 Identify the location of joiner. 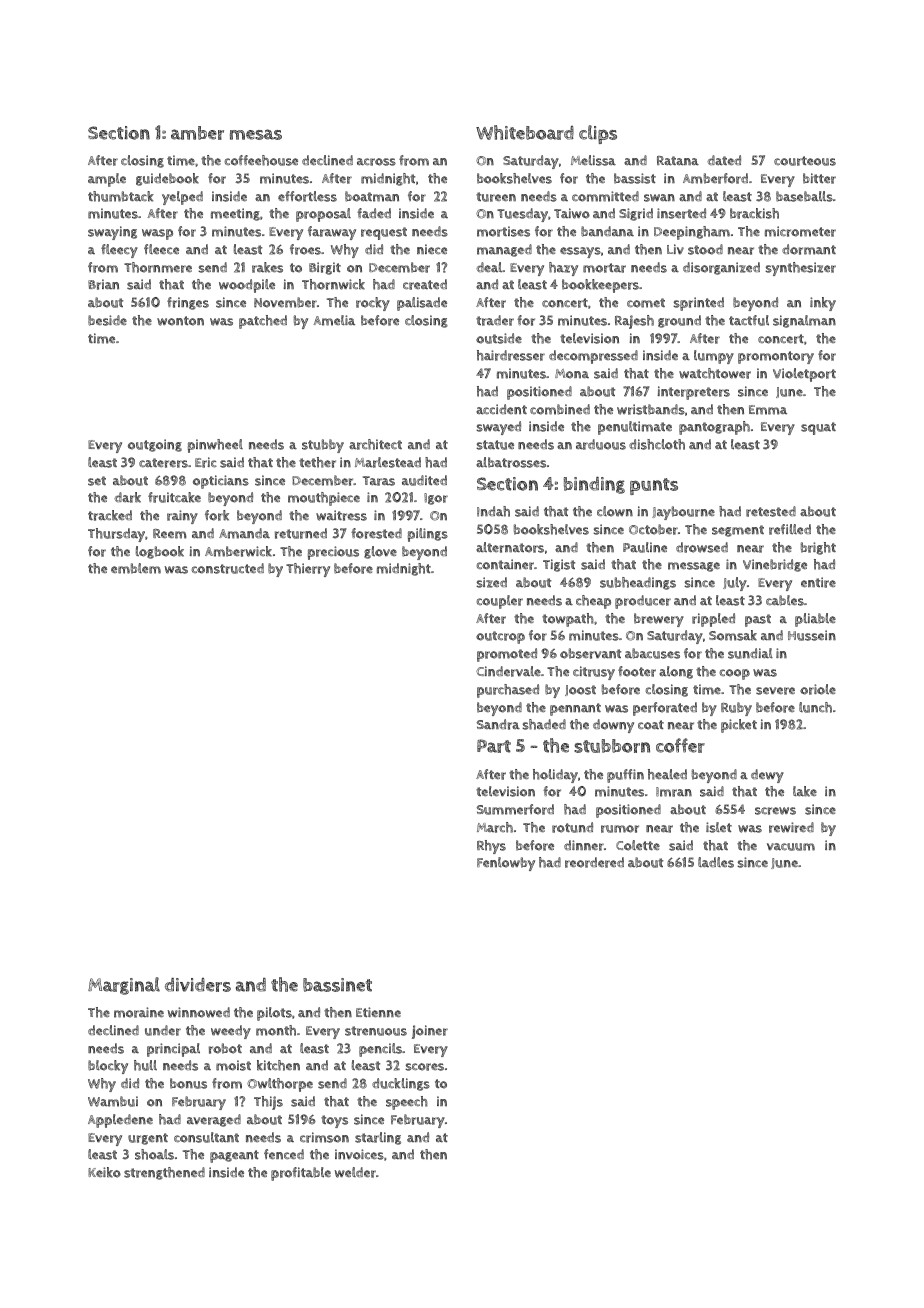
(430, 1032).
